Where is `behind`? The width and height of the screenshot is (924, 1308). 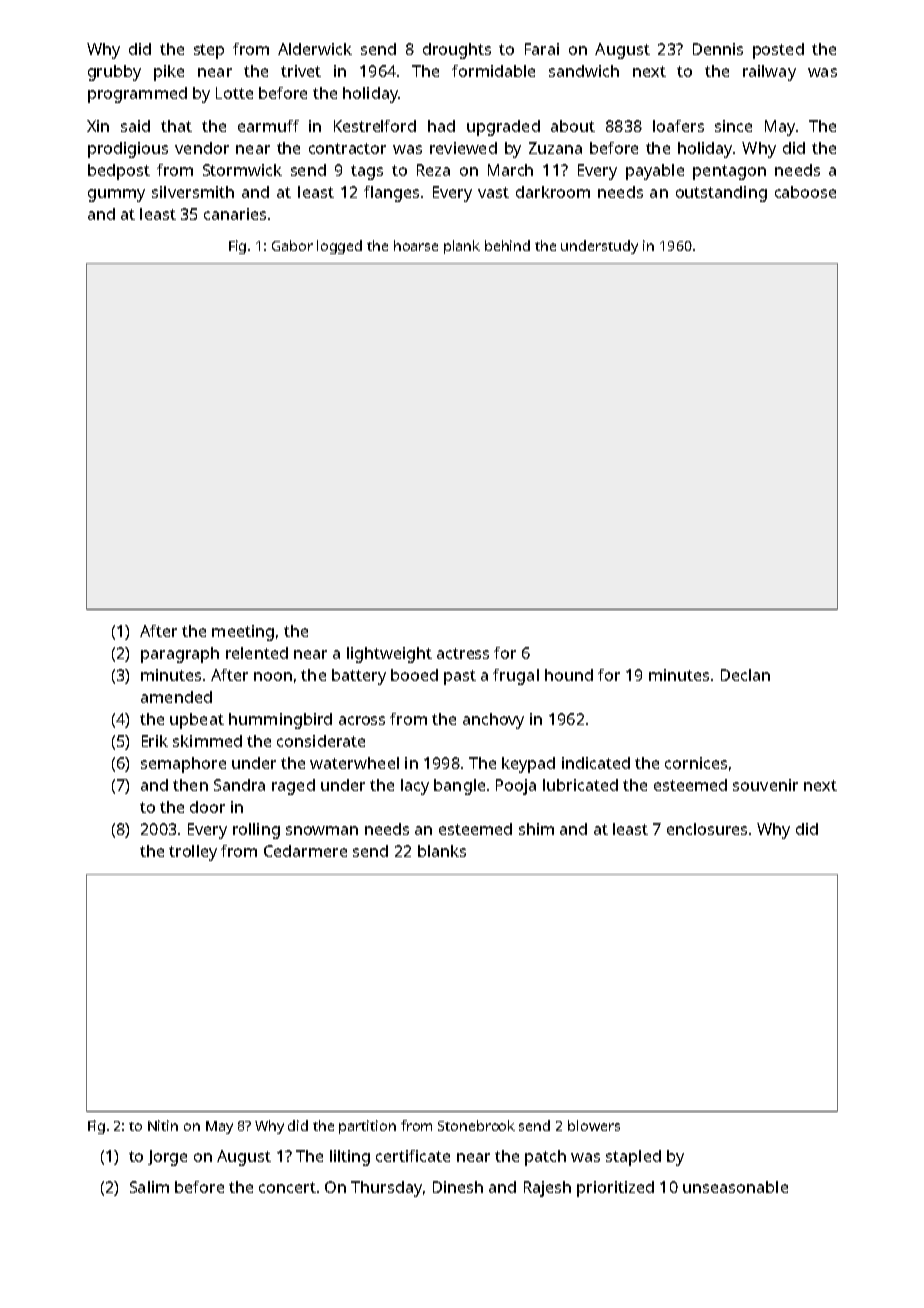
behind is located at coordinates (507, 245).
